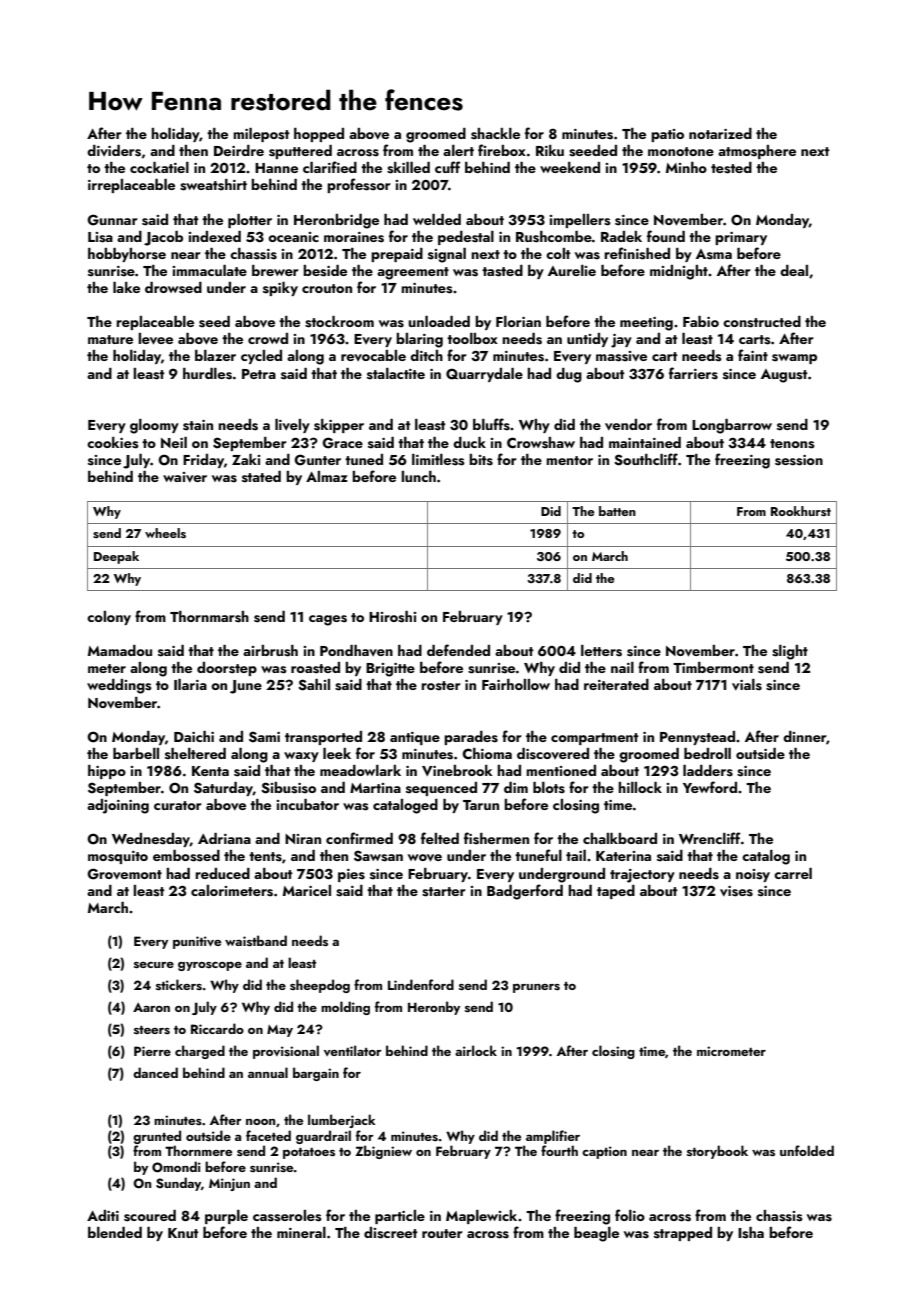 The image size is (924, 1308). What do you see at coordinates (337, 753) in the screenshot?
I see `leek` at bounding box center [337, 753].
